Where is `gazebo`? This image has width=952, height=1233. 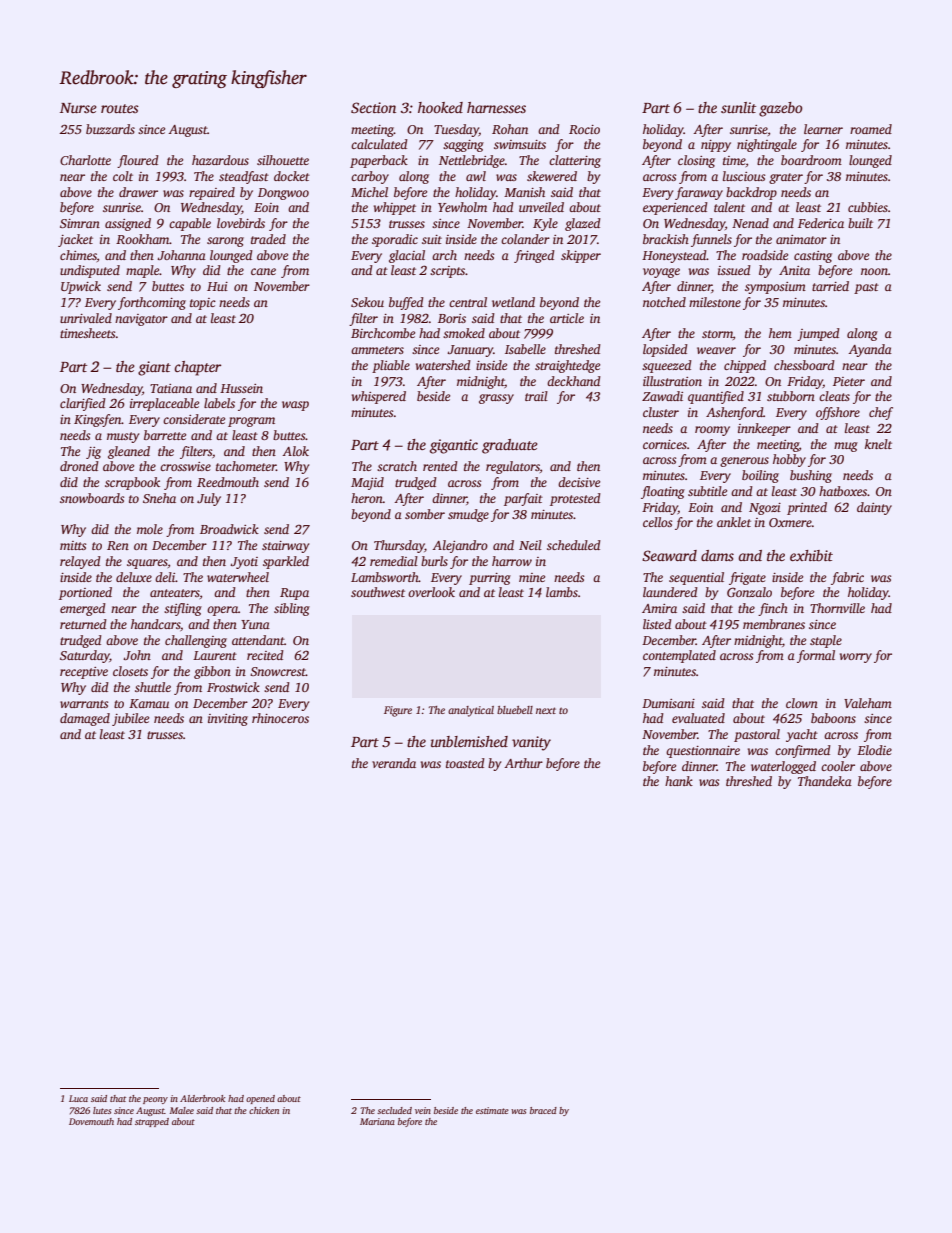
gazebo is located at coordinates (780, 109).
